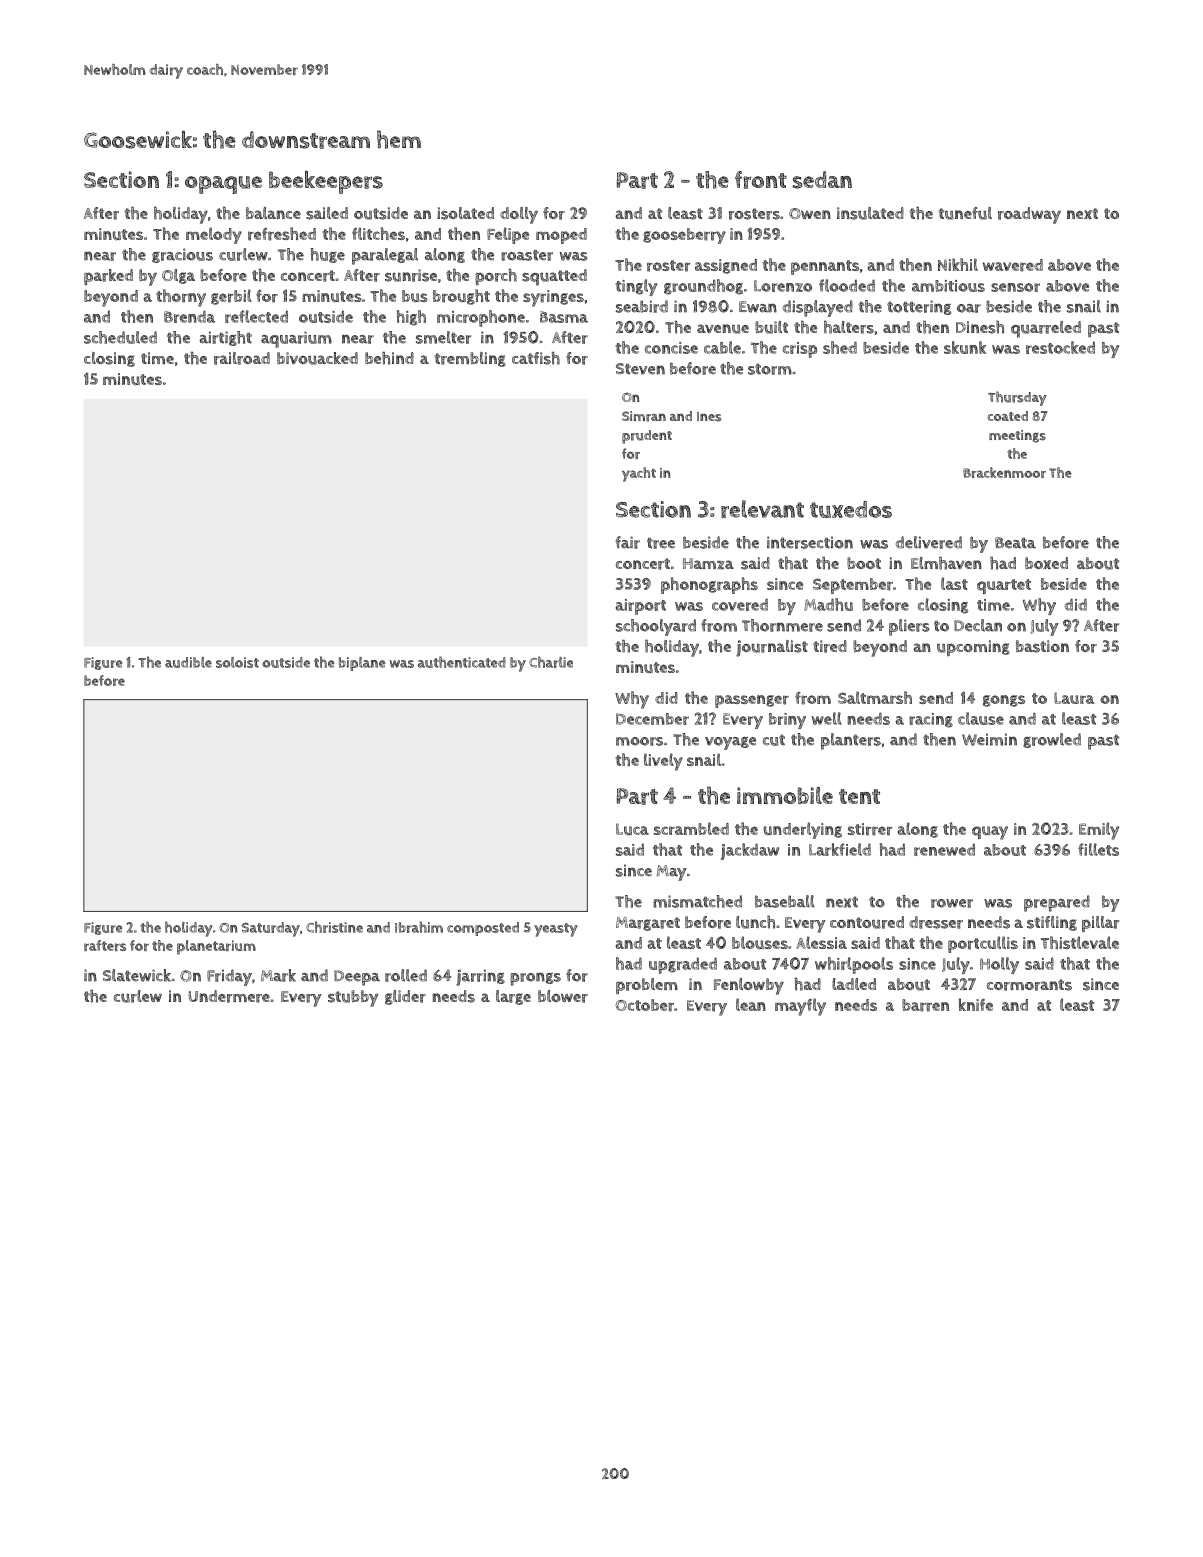 The width and height of the screenshot is (1203, 1557). I want to click on opaque, so click(223, 185).
